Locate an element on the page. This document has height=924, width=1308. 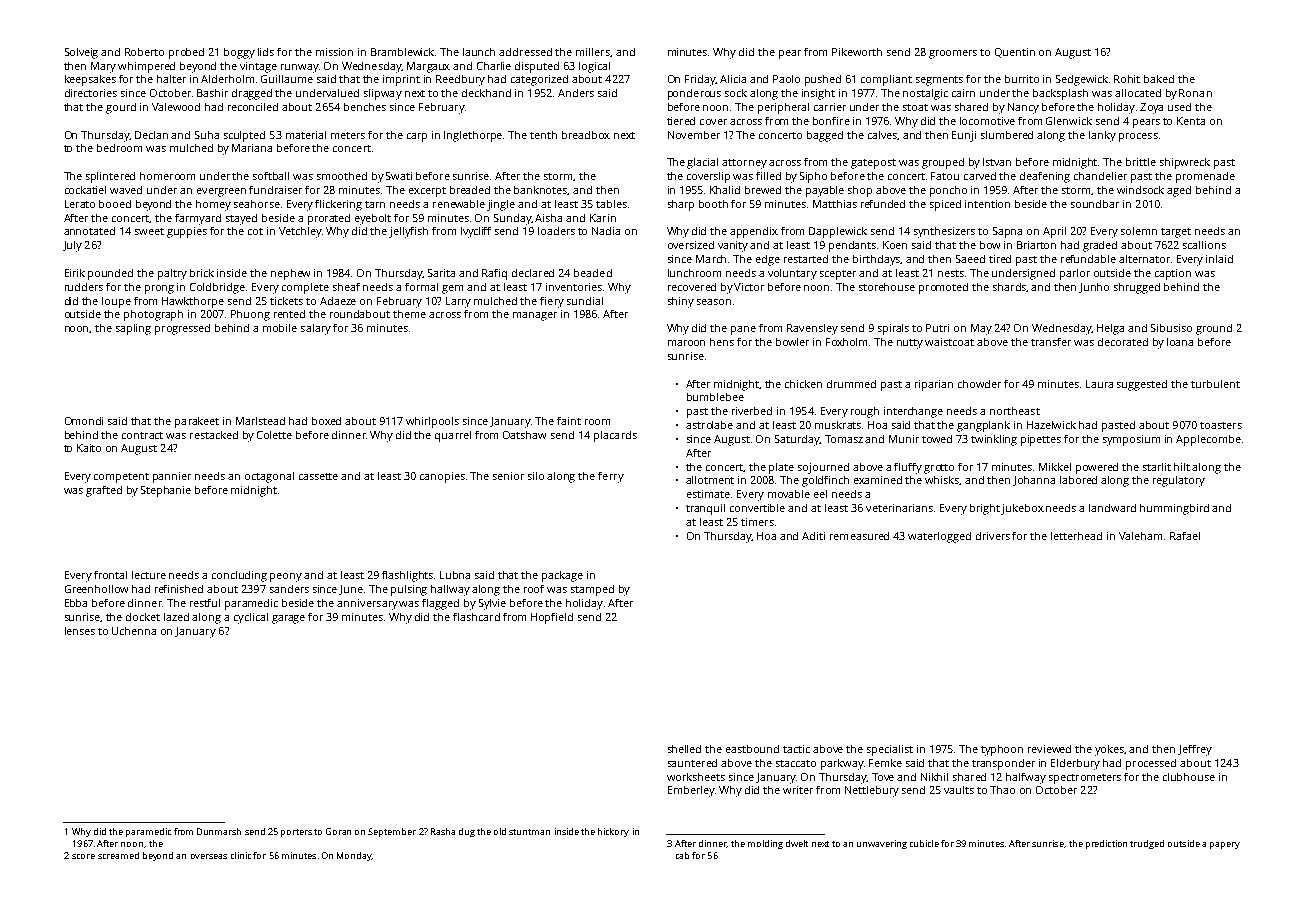
Monday is located at coordinates (354, 856).
